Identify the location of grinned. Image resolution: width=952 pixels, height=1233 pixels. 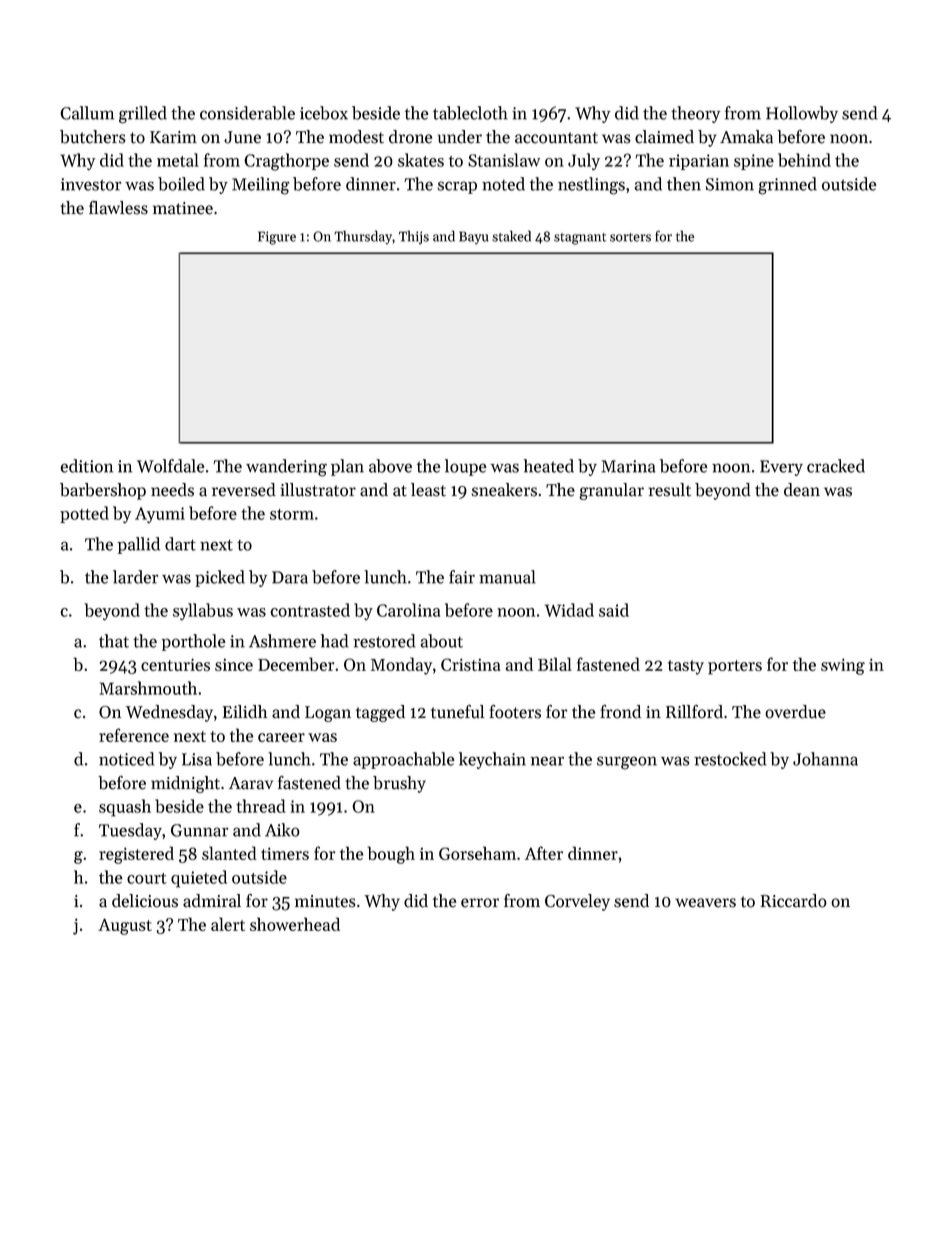
(787, 186).
